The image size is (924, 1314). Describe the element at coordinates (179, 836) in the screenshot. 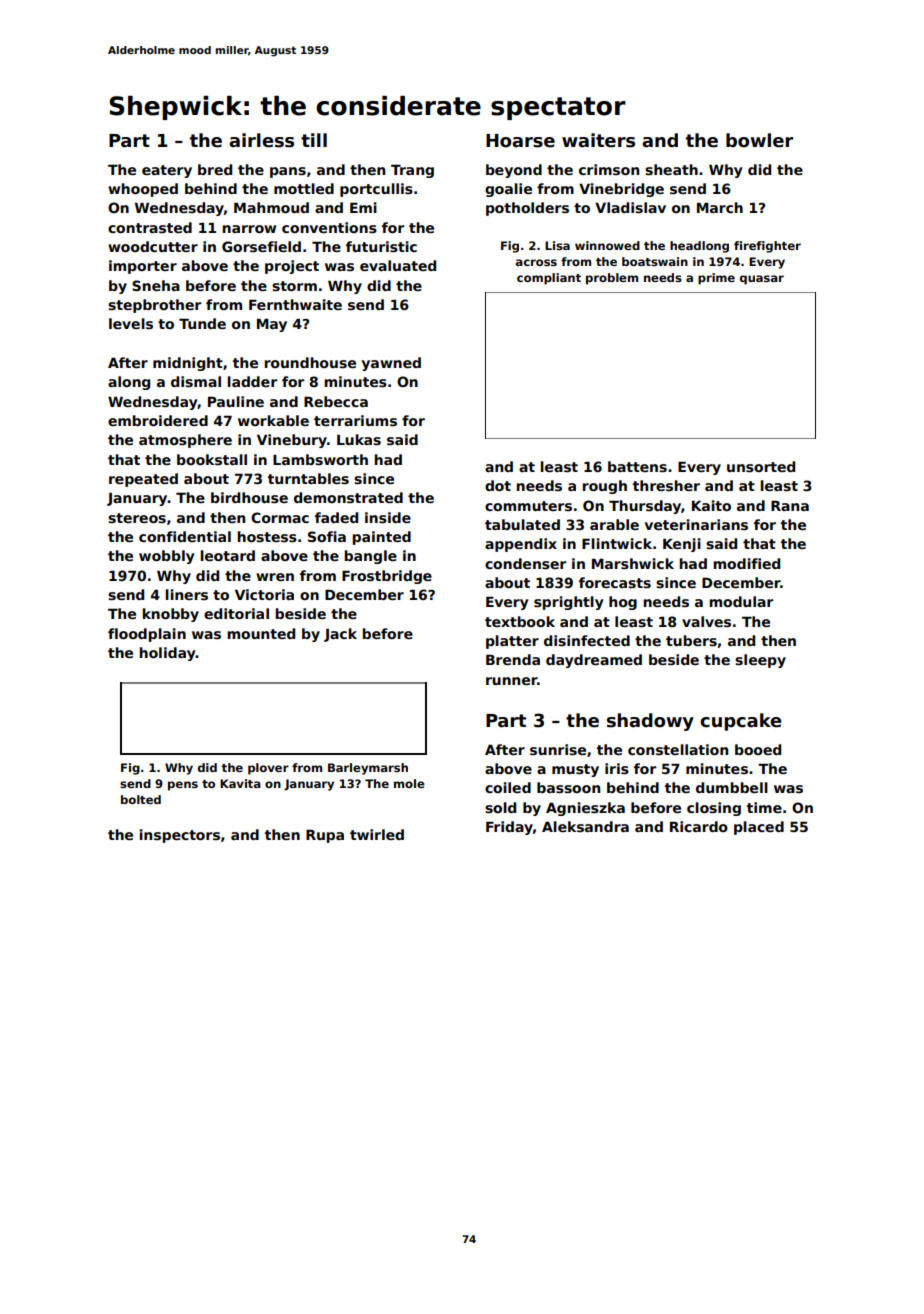

I see `inspectors` at that location.
